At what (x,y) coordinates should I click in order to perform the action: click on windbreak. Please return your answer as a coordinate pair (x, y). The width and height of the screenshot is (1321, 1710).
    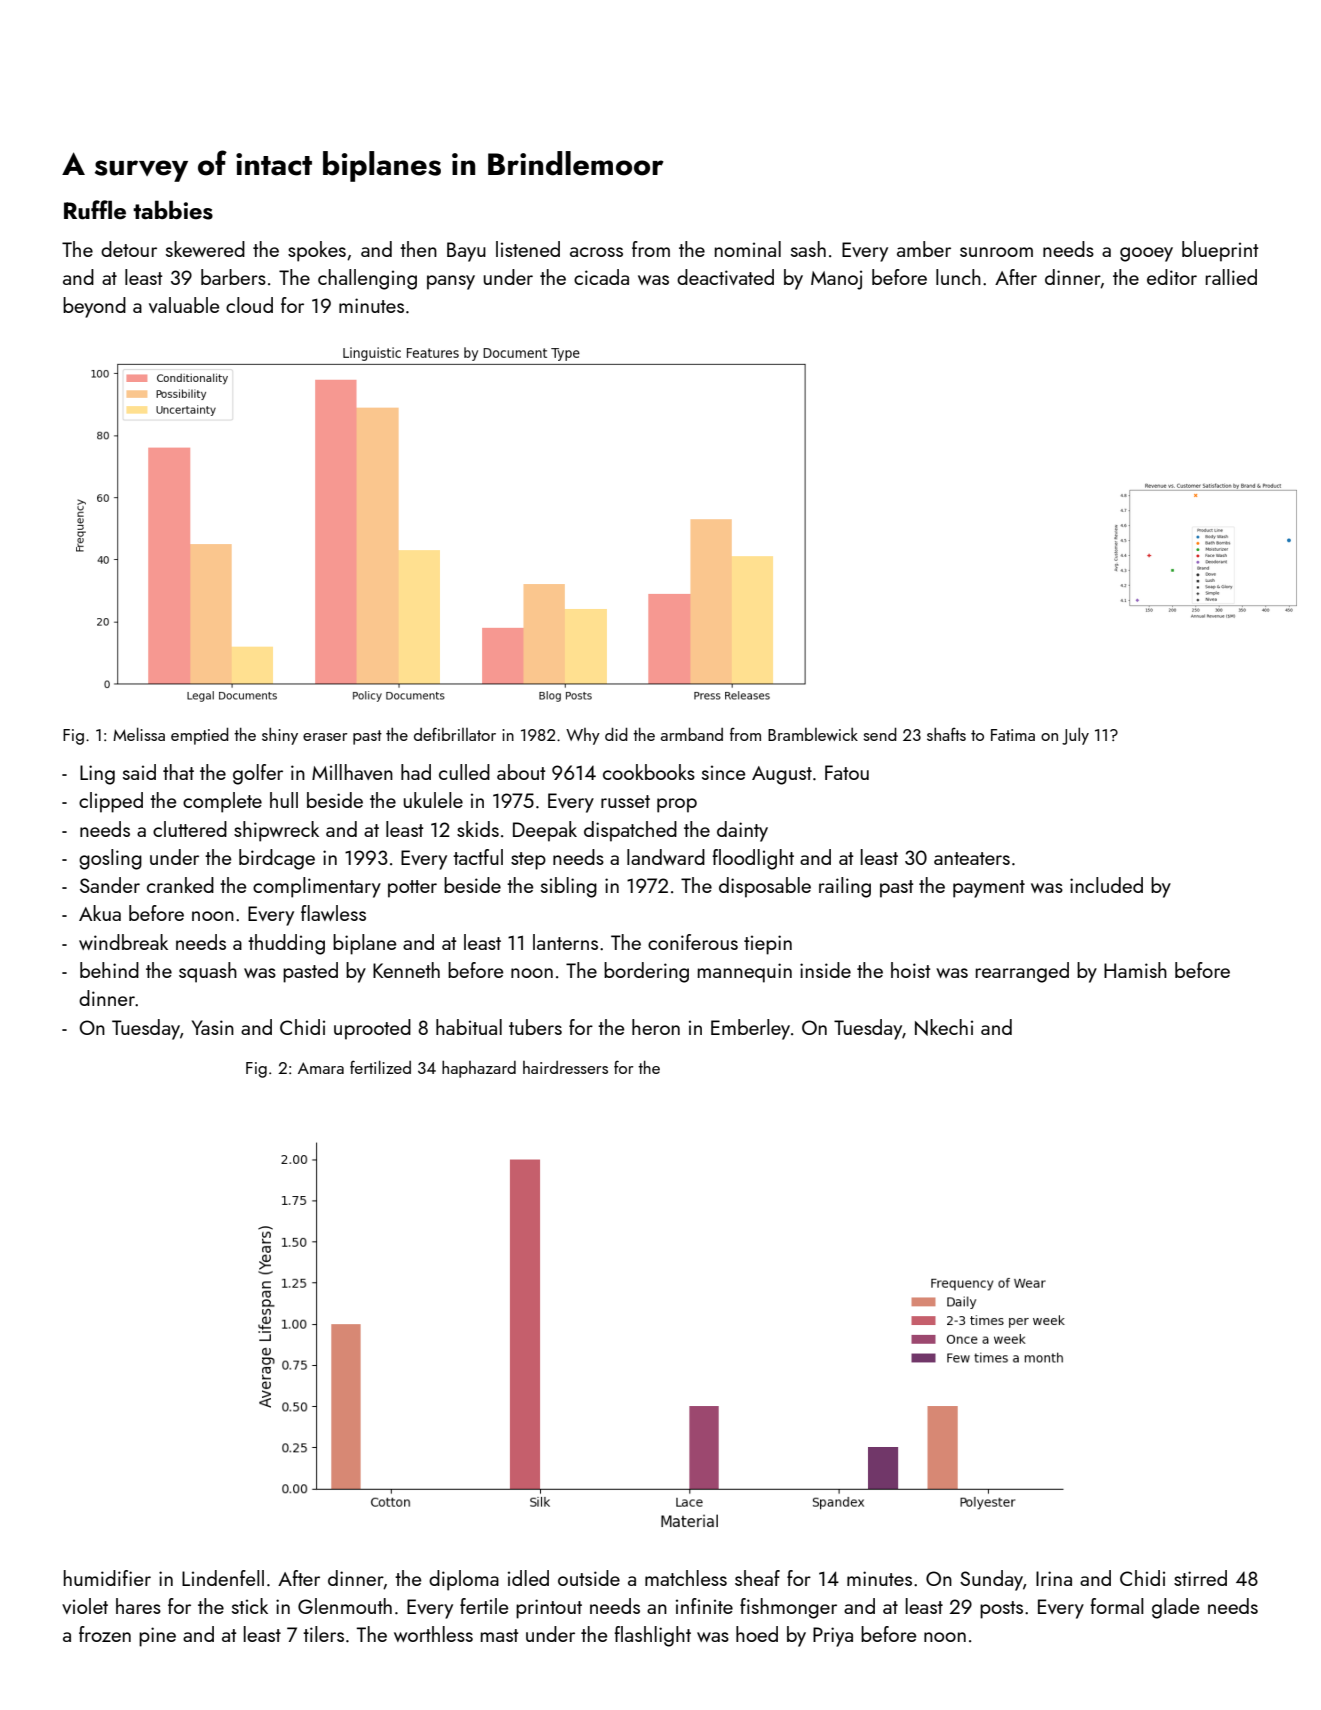
    Looking at the image, I should click on (123, 942).
